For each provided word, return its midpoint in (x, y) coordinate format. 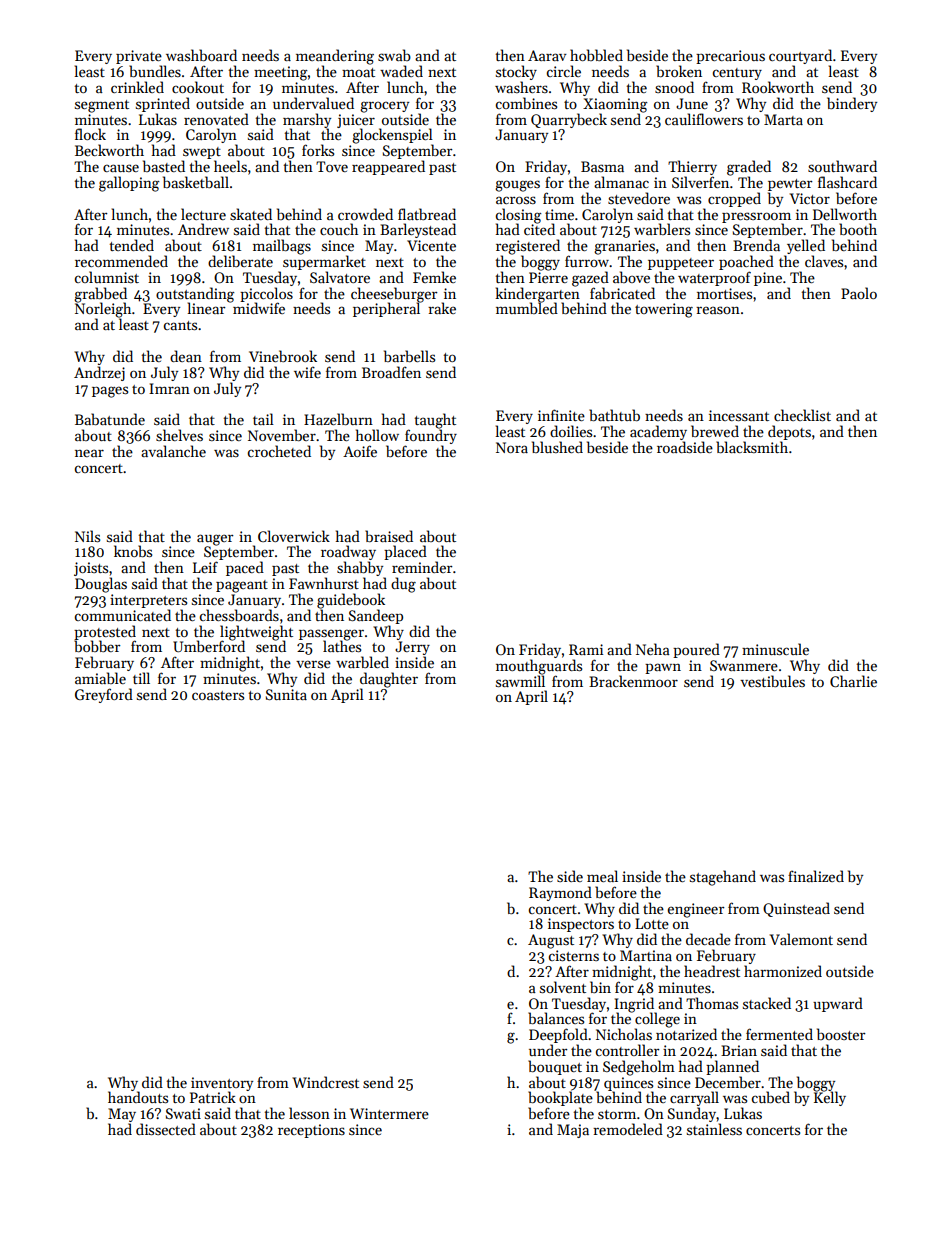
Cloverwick (294, 536)
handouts (138, 1097)
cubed (771, 1097)
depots (789, 432)
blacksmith (752, 447)
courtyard (800, 56)
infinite (561, 415)
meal (602, 876)
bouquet (555, 1067)
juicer (356, 121)
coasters (218, 695)
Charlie (853, 681)
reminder (422, 567)
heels (230, 166)
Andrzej (99, 373)
